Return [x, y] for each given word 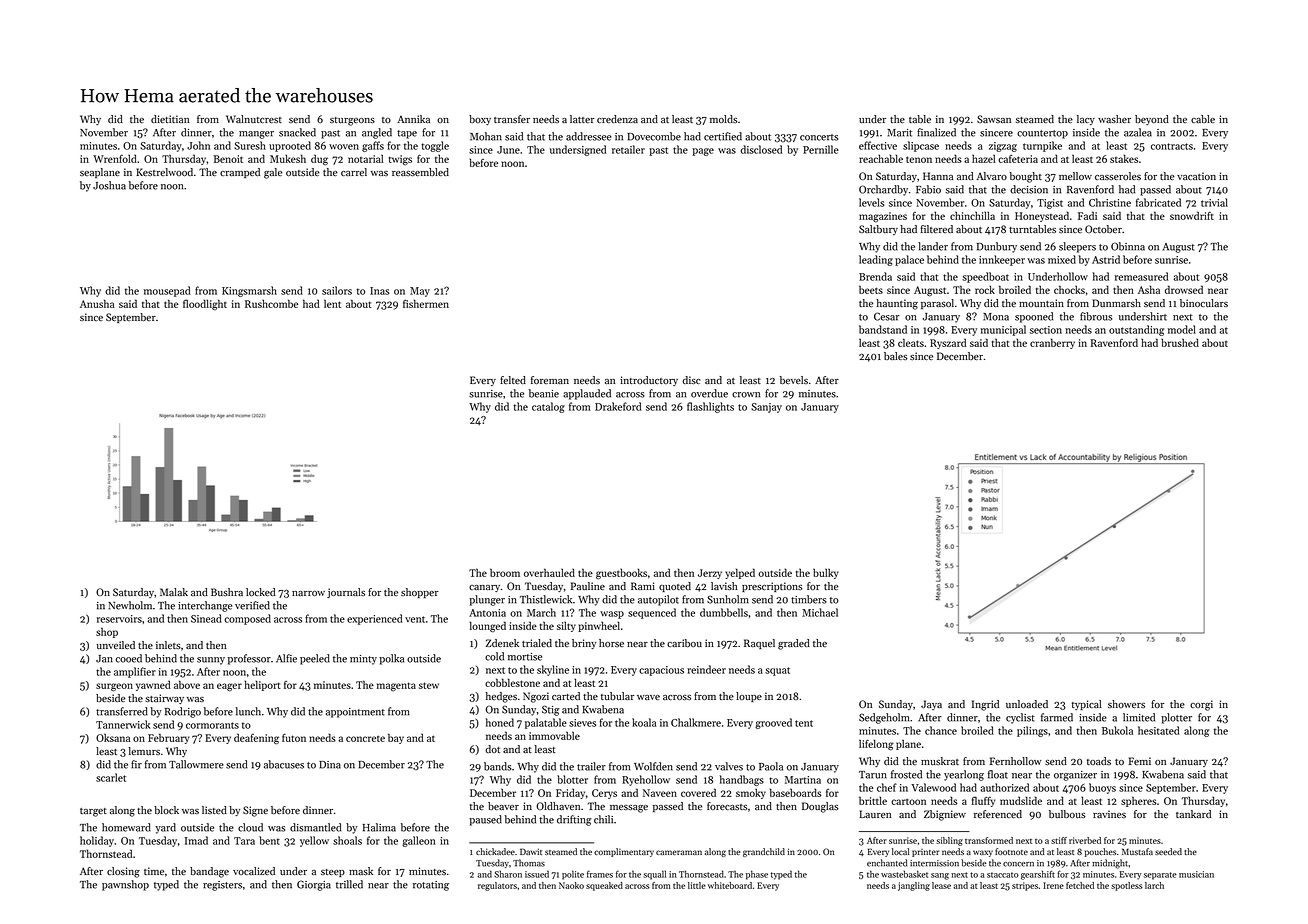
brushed [1180, 342]
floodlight [205, 305]
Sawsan [994, 119]
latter [582, 119]
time [154, 871]
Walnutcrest [254, 119]
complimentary [624, 852]
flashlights [710, 407]
